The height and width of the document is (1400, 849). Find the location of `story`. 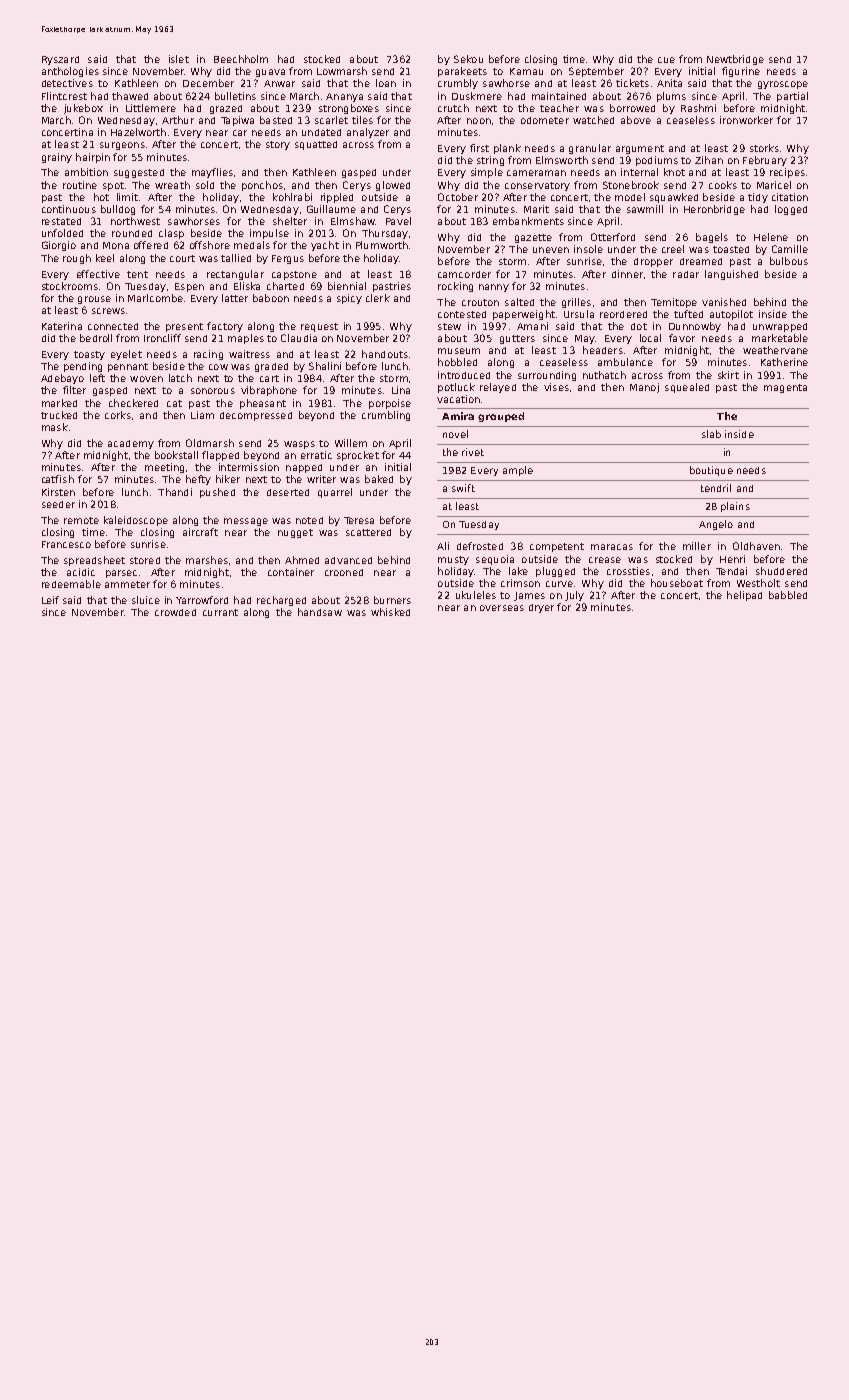

story is located at coordinates (278, 145).
